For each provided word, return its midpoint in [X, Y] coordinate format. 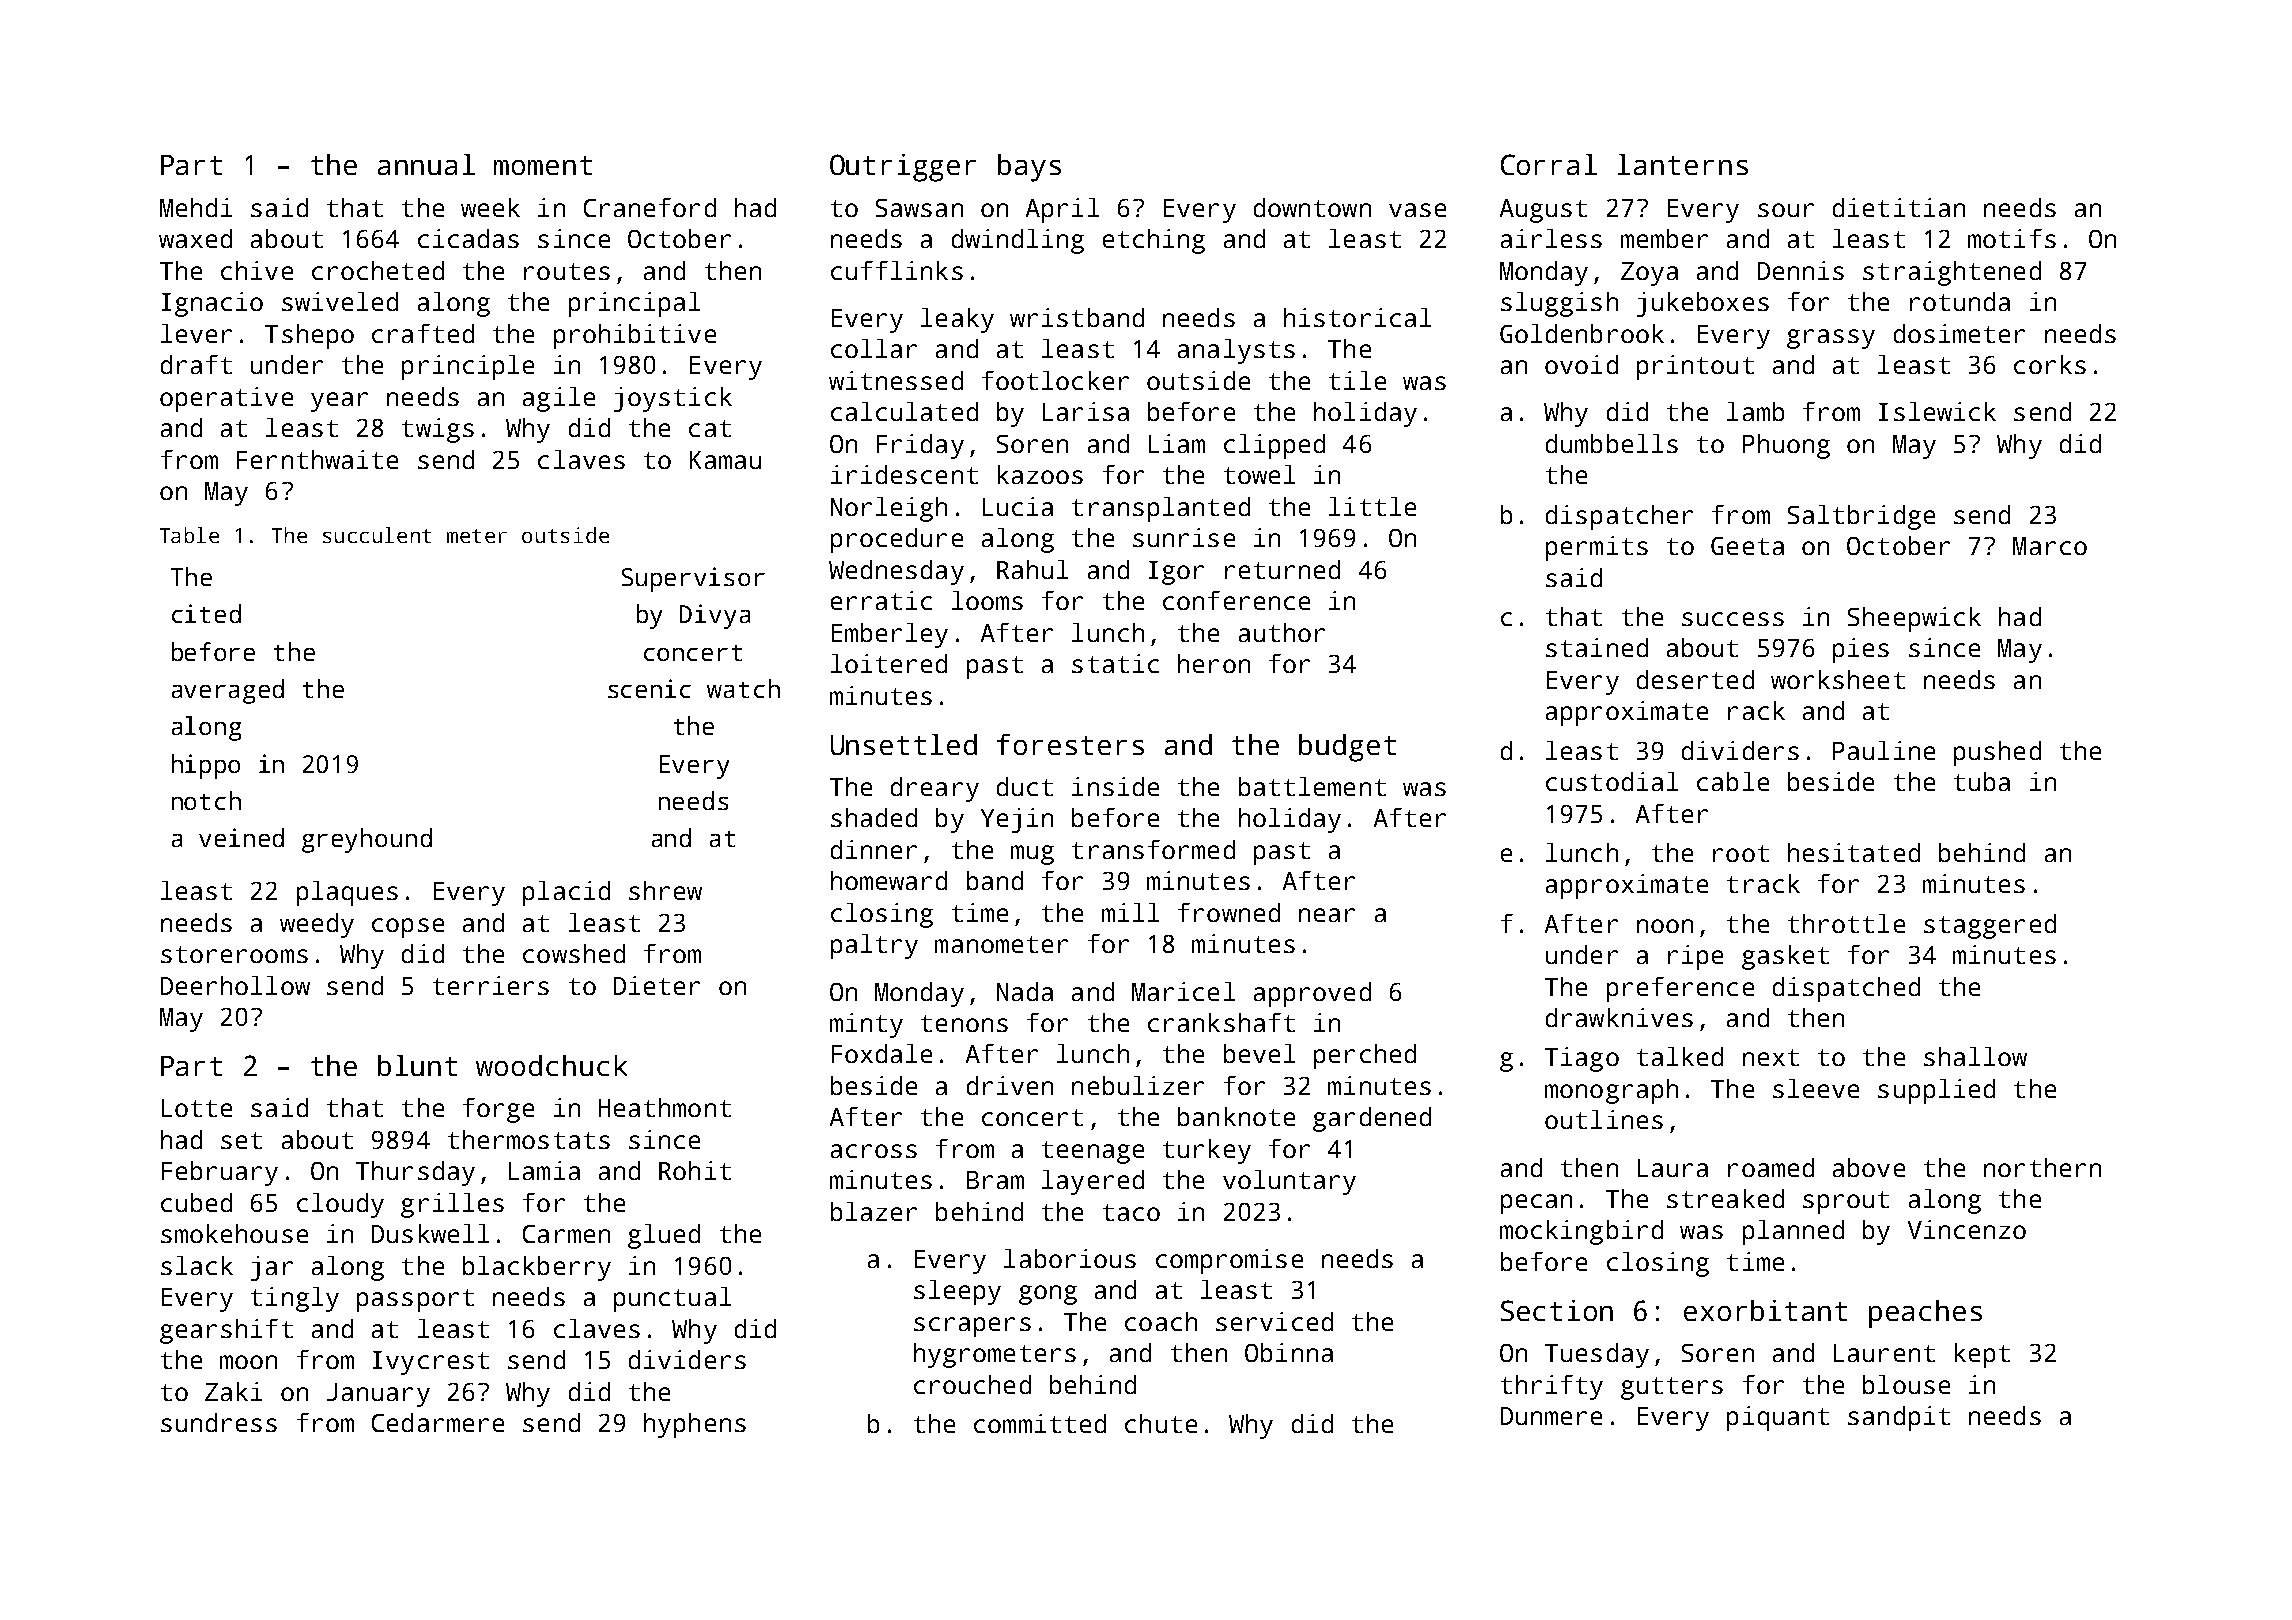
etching [1154, 241]
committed [1040, 1423]
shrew [665, 890]
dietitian [1899, 207]
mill [1130, 912]
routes [567, 271]
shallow [1975, 1056]
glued [664, 1236]
